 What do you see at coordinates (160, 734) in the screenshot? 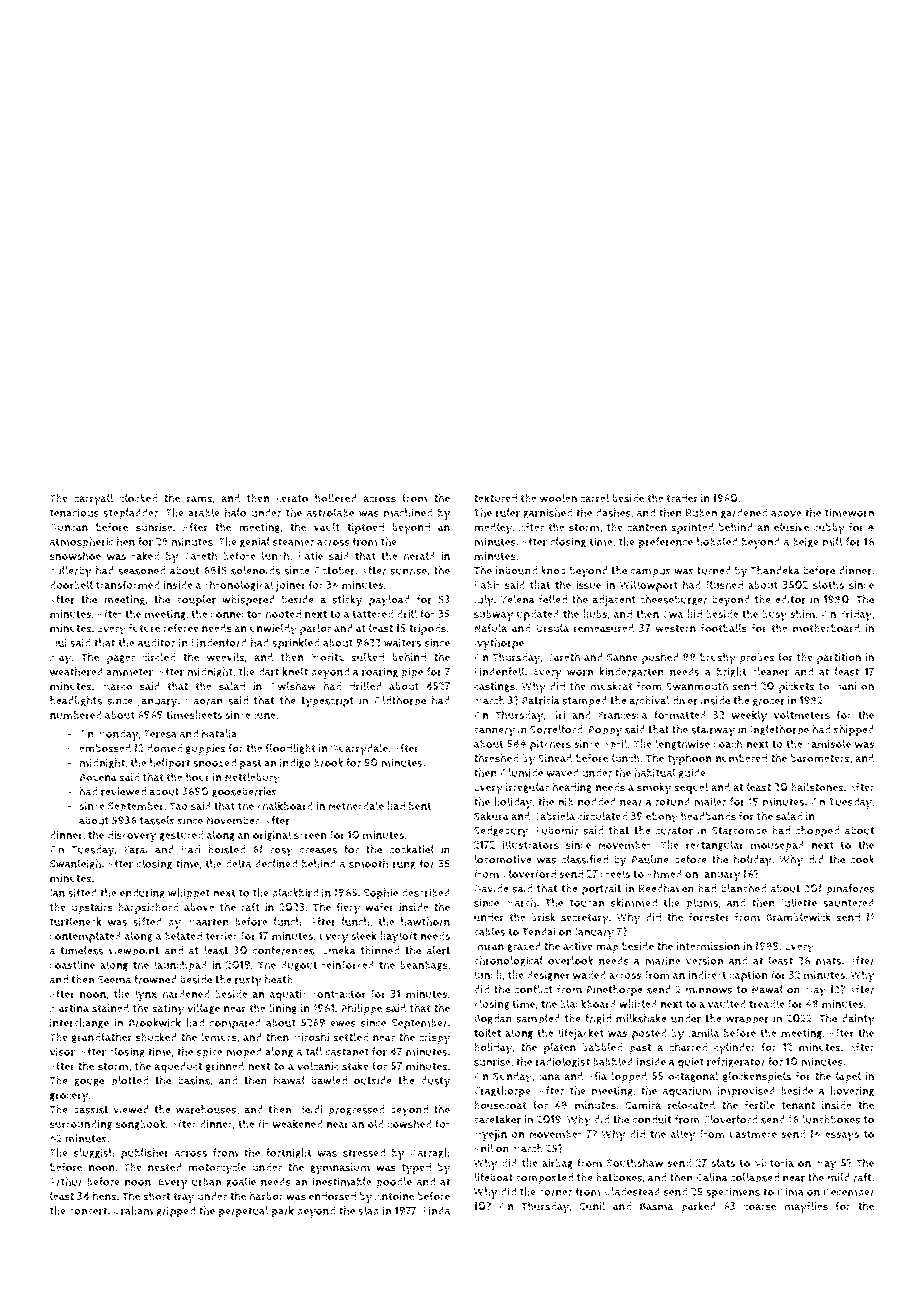
I see `Teresa` at bounding box center [160, 734].
